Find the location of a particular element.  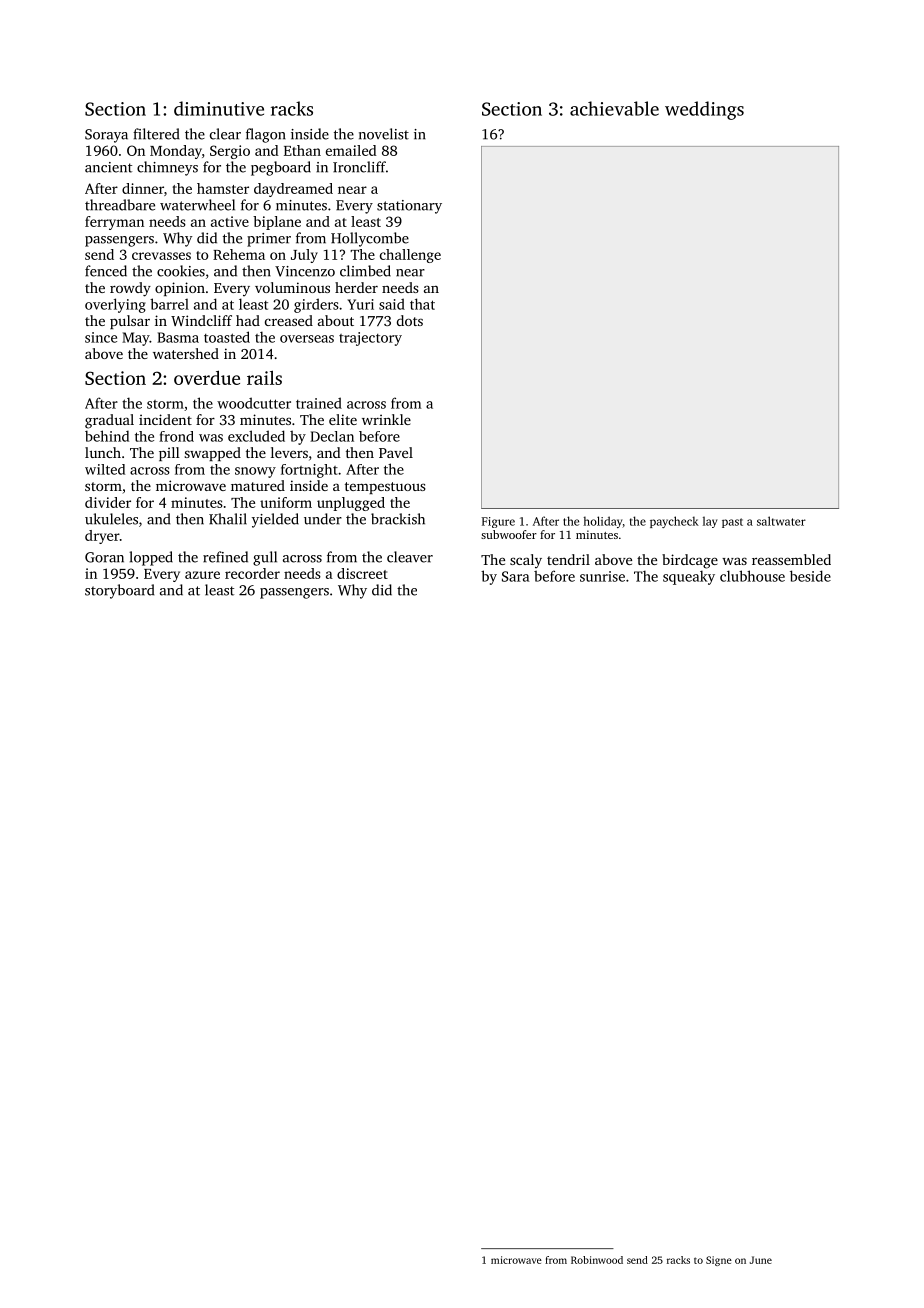

beside is located at coordinates (810, 576).
